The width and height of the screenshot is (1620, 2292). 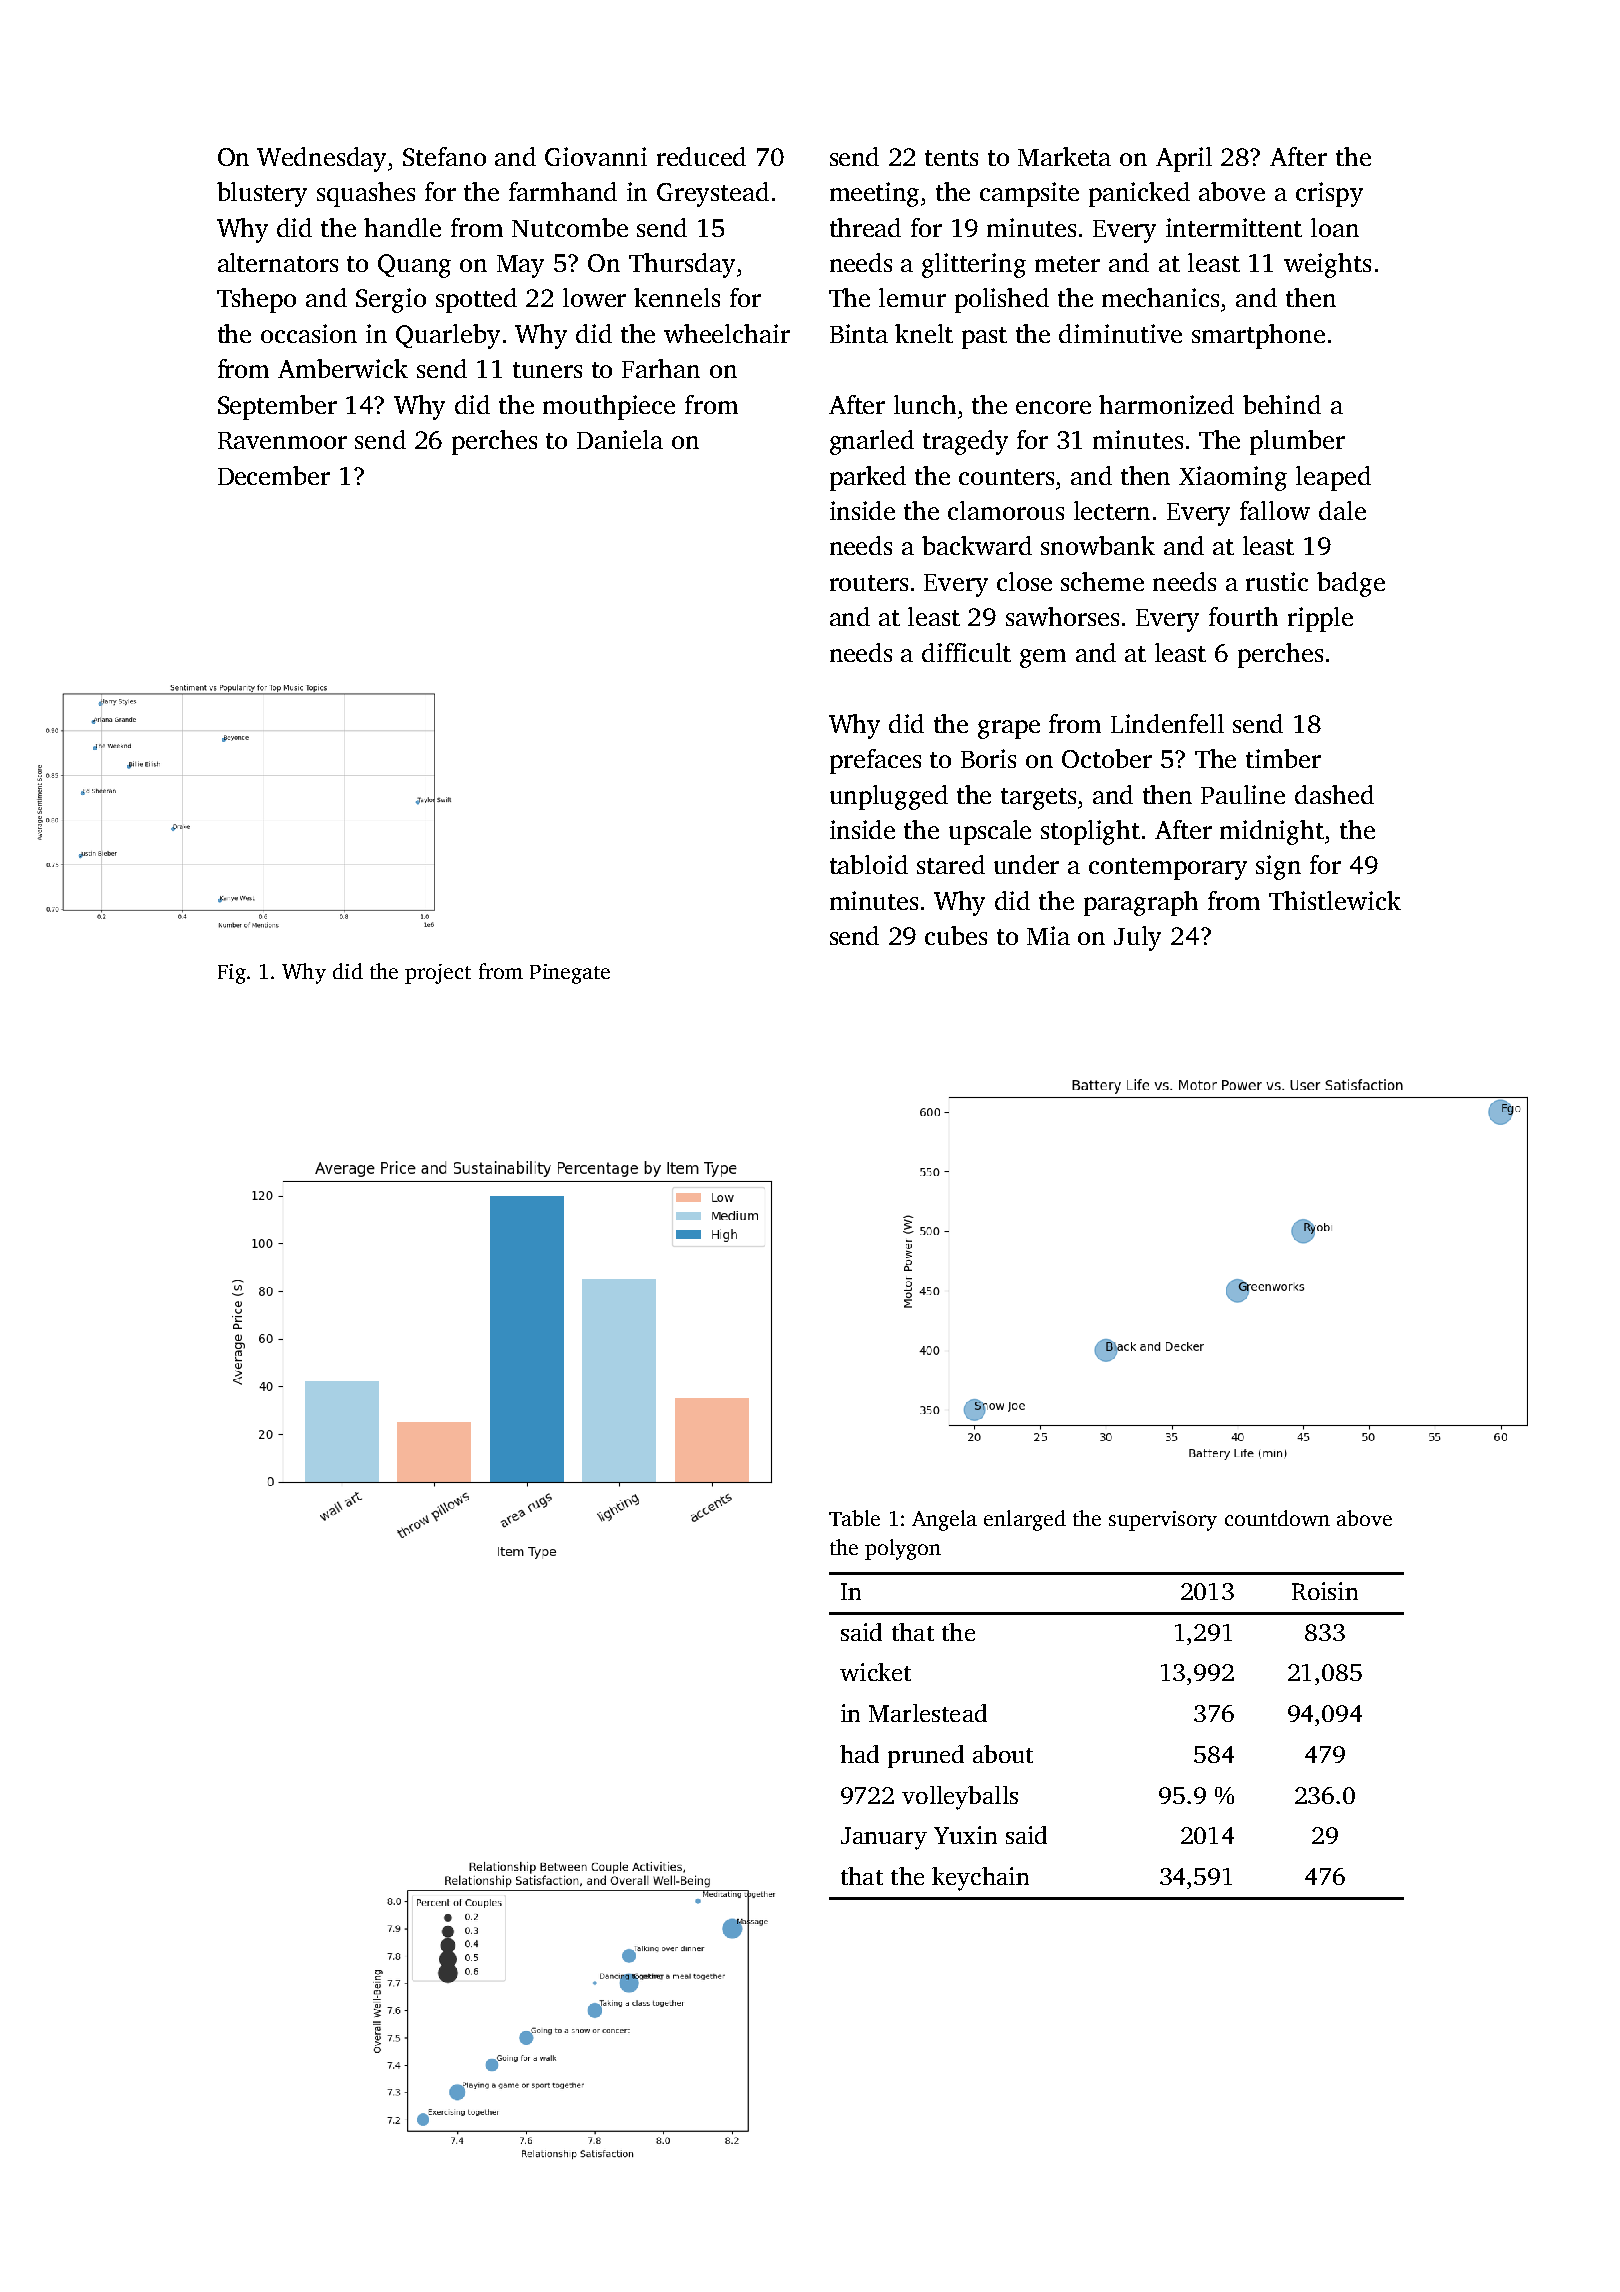 What do you see at coordinates (438, 974) in the screenshot?
I see `project` at bounding box center [438, 974].
